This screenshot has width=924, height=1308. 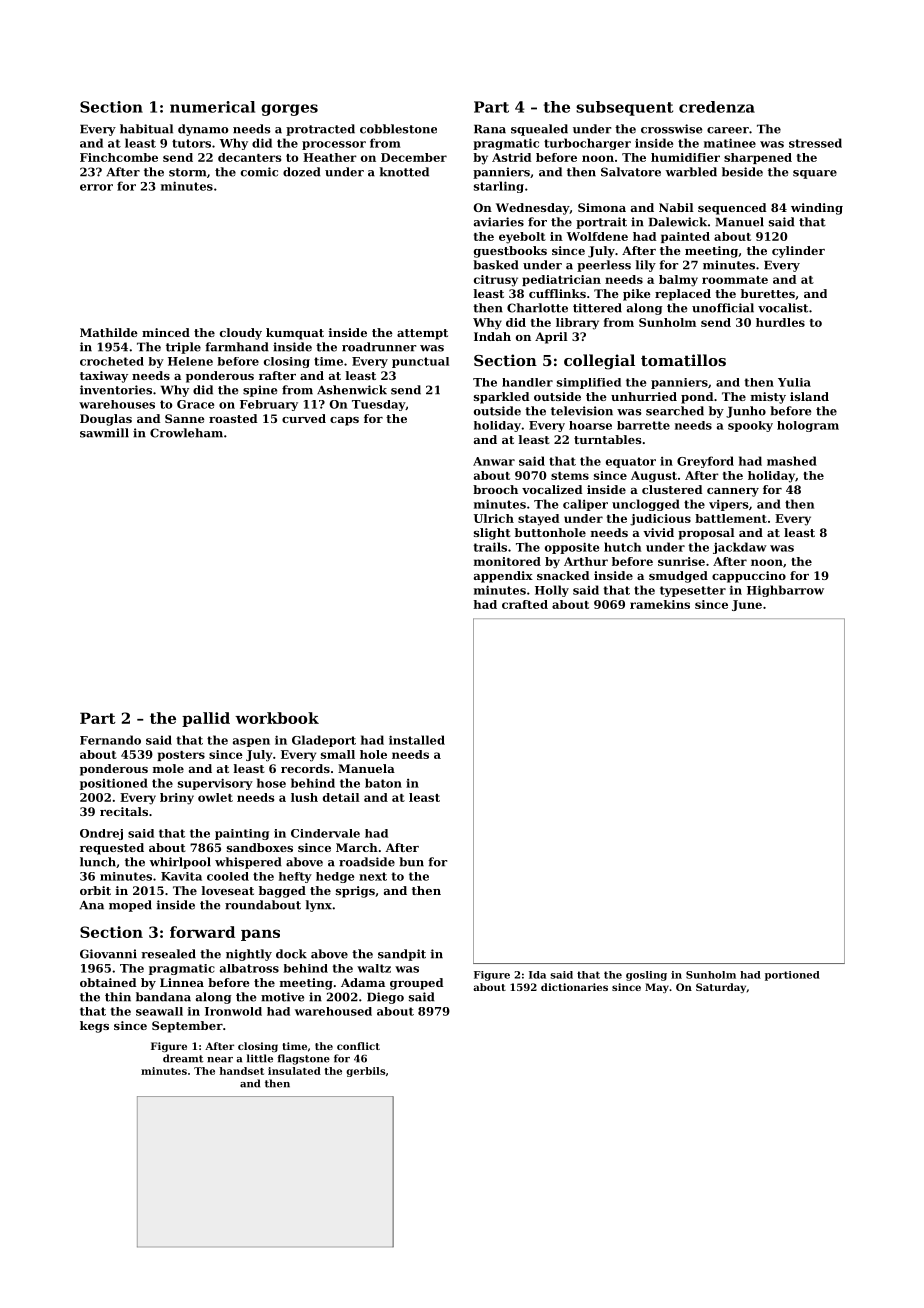 I want to click on insulated, so click(x=294, y=1071).
